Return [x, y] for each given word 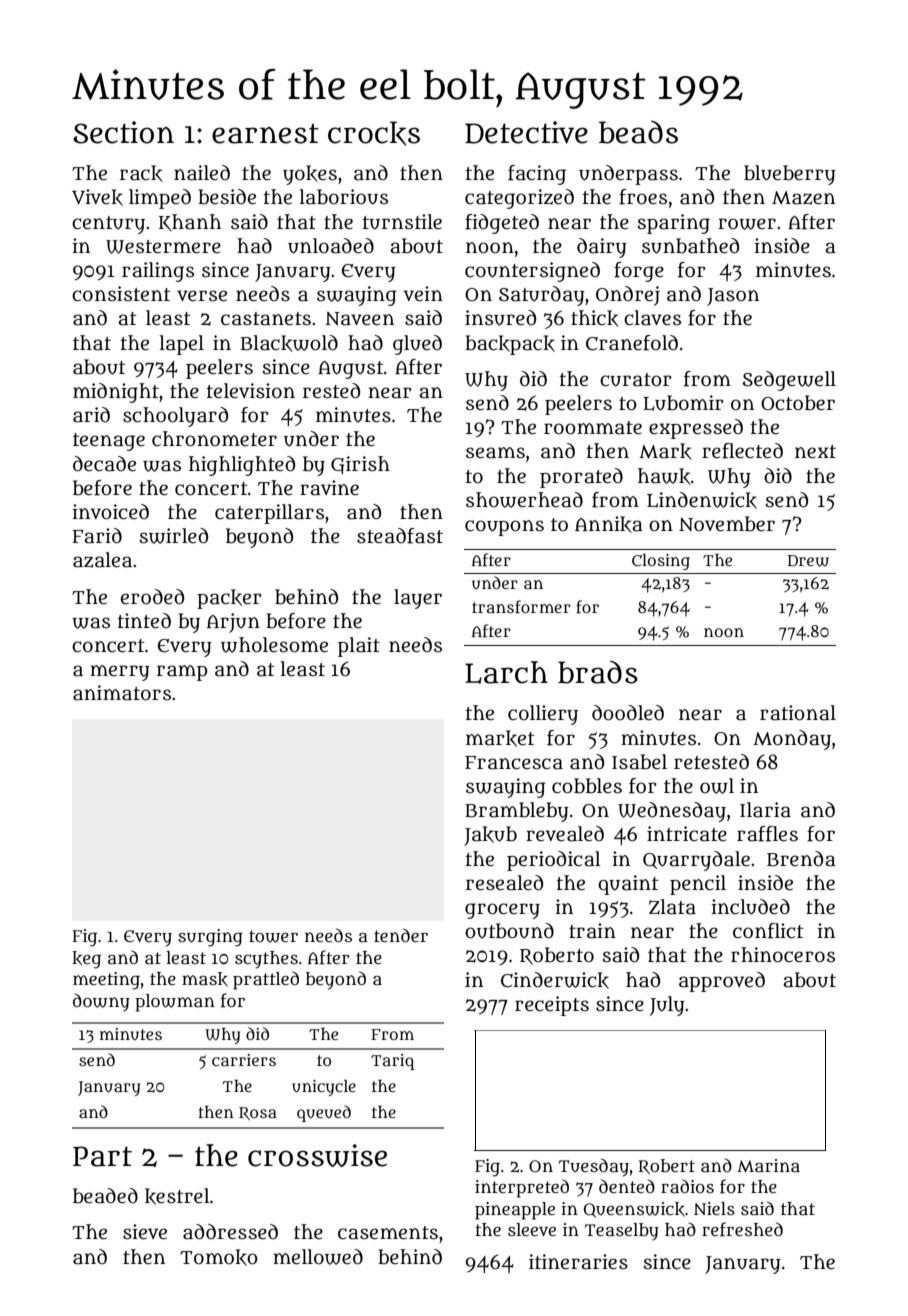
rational [798, 713]
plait [359, 647]
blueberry [790, 175]
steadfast [400, 536]
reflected [742, 451]
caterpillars [269, 514]
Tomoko [219, 1257]
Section [123, 132]
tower [273, 936]
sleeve [532, 1229]
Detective [526, 132]
